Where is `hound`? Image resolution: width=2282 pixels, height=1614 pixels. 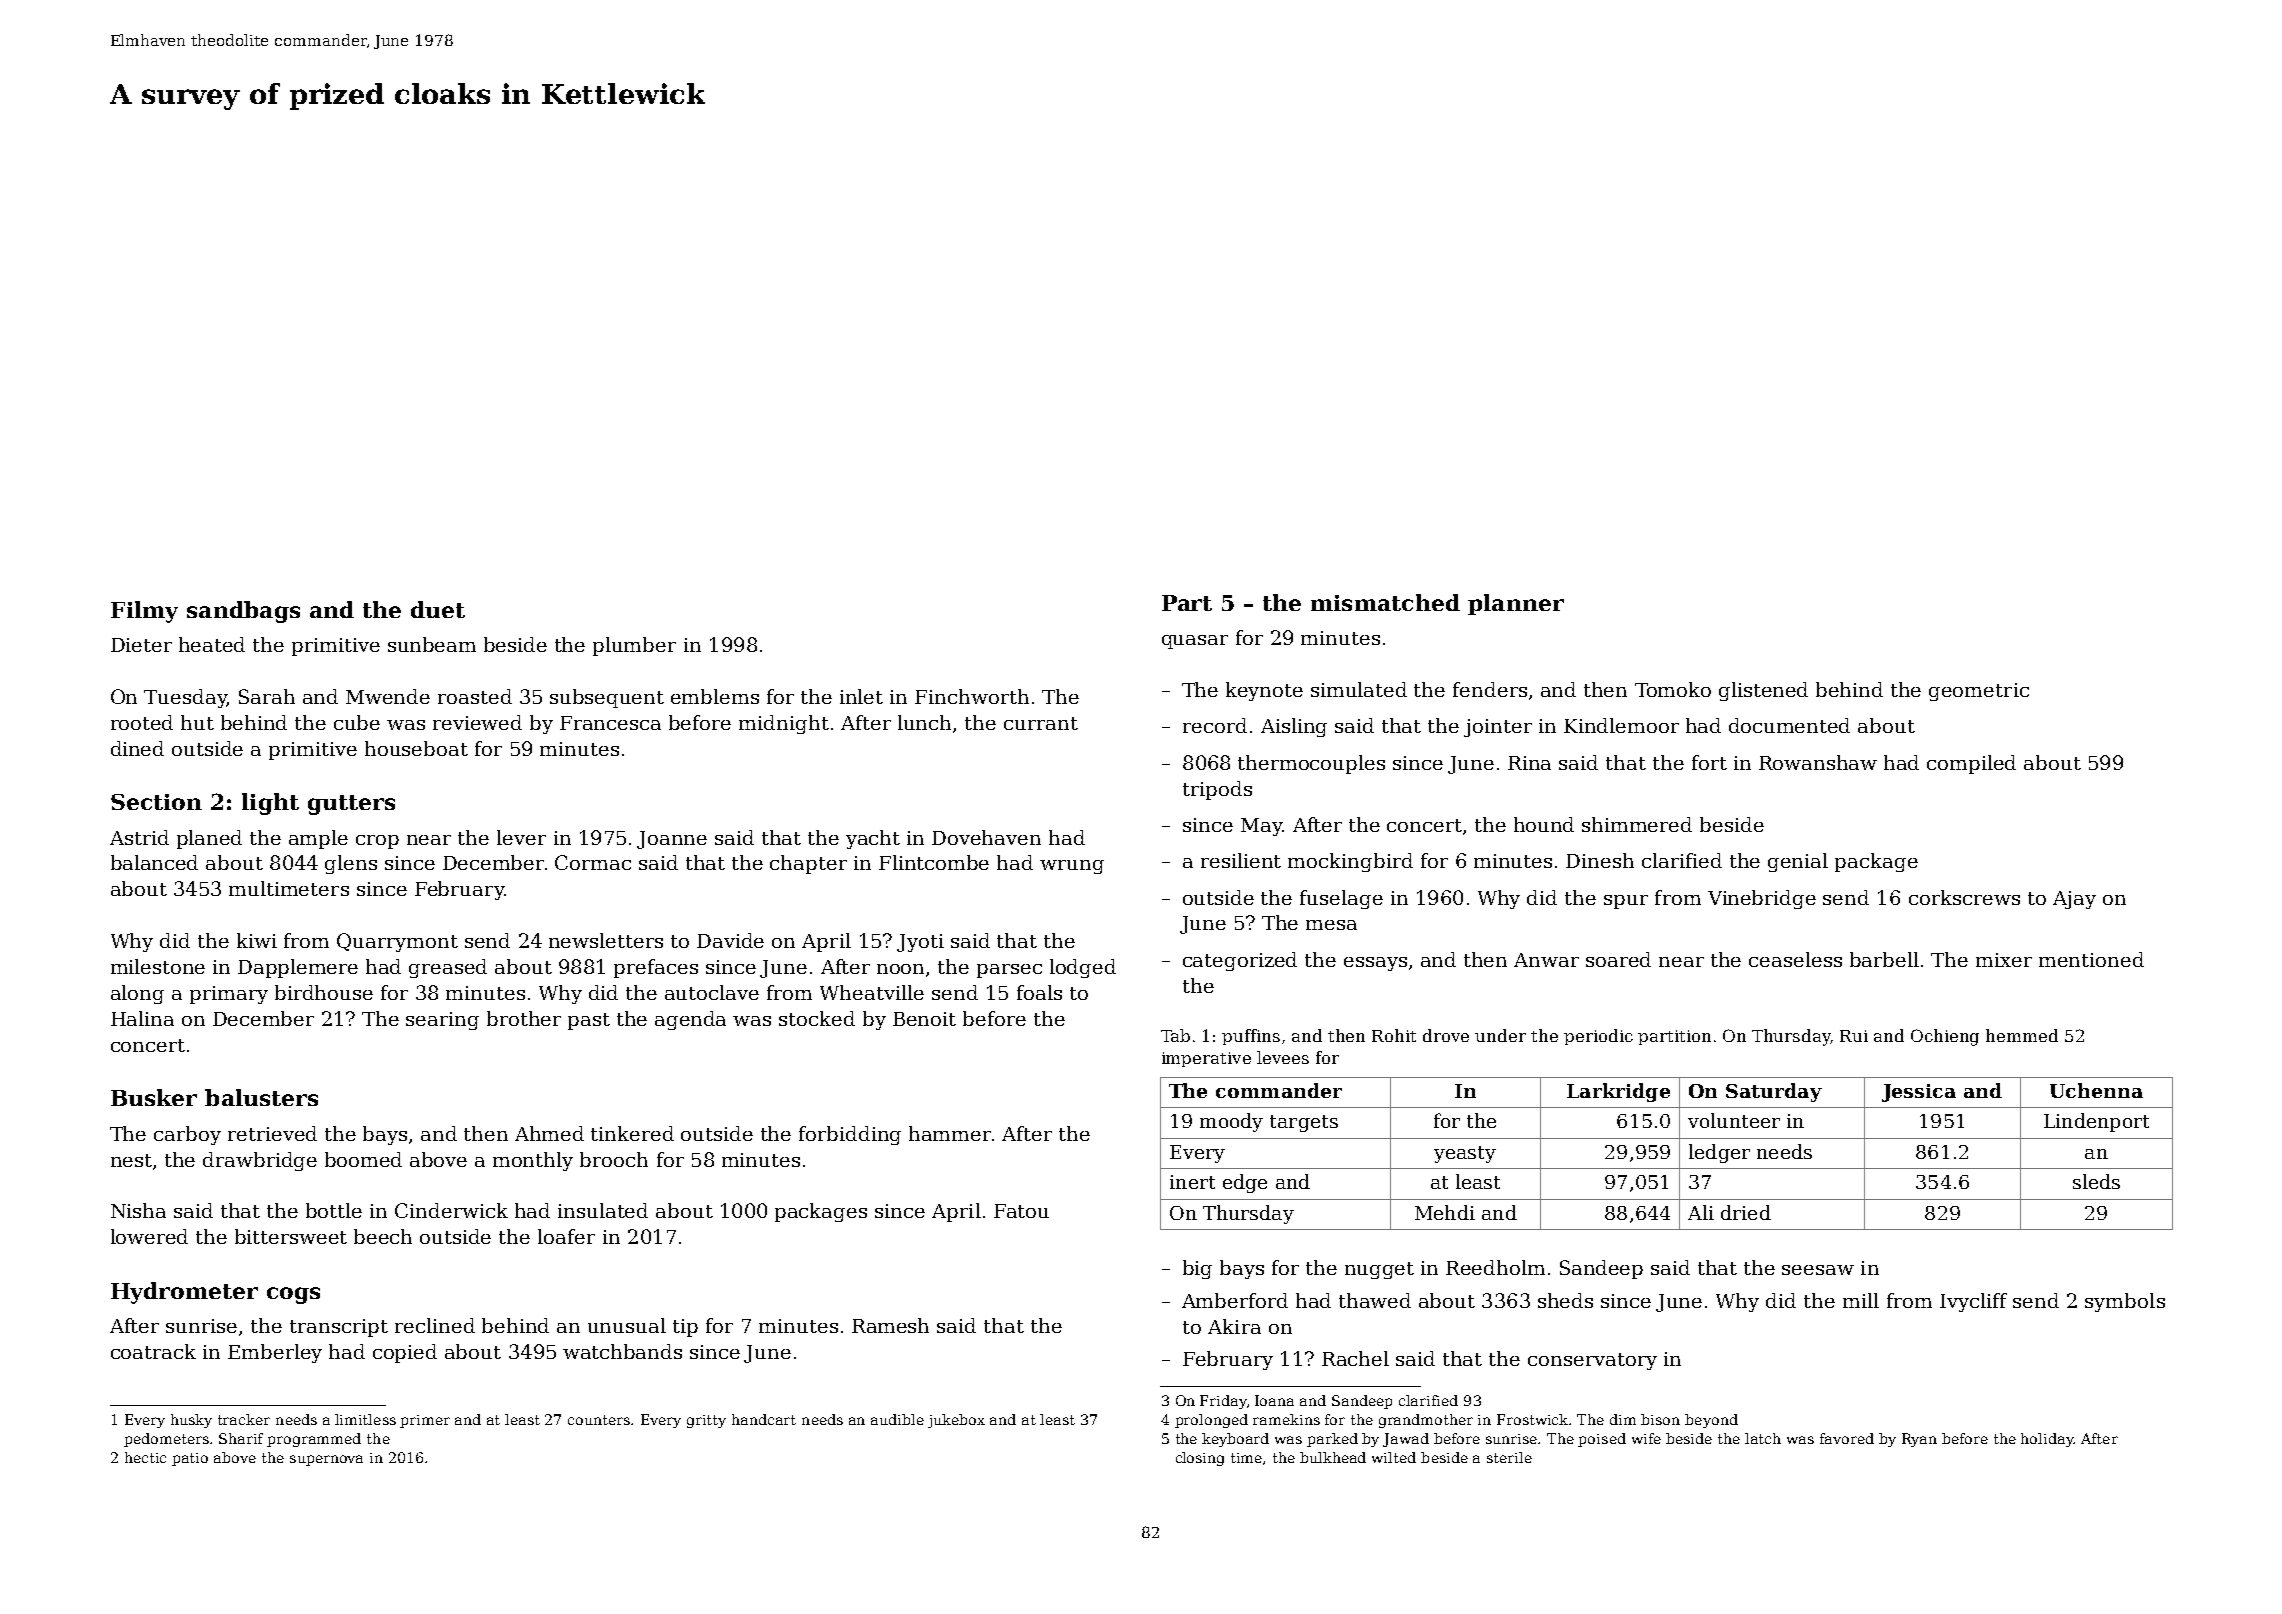 hound is located at coordinates (1544, 824).
